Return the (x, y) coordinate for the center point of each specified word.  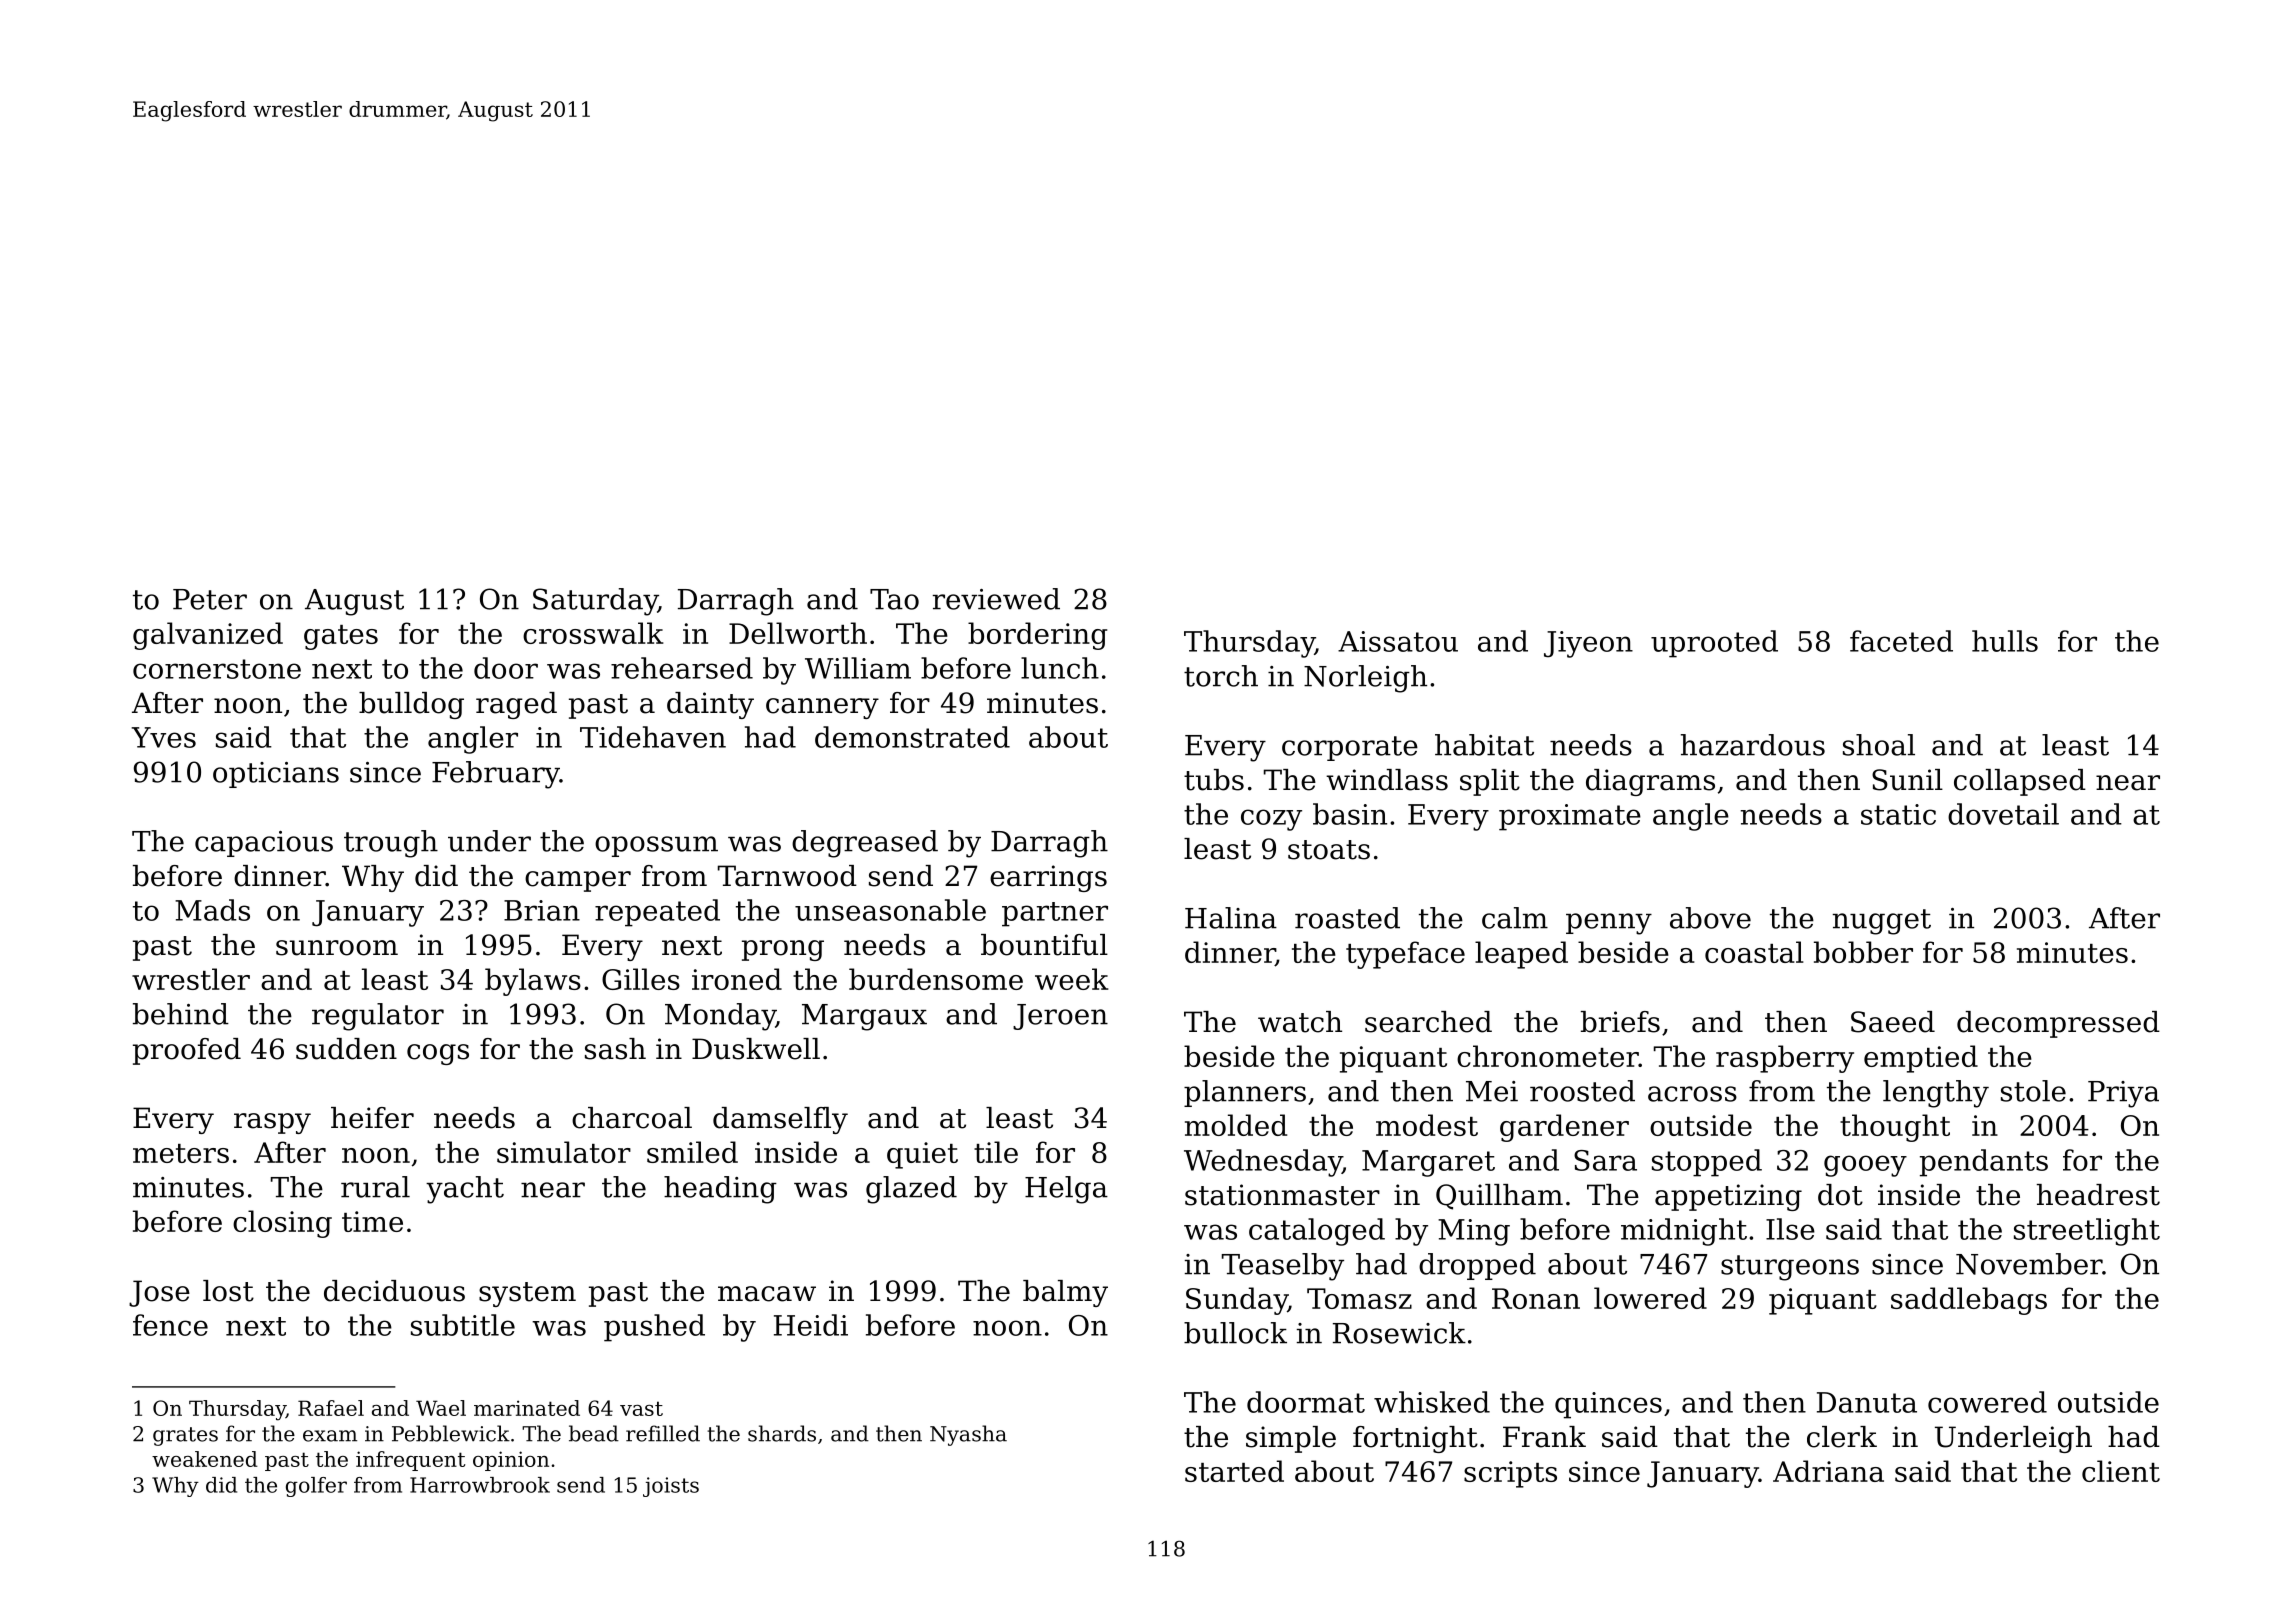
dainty (710, 705)
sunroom (337, 948)
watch (1300, 1022)
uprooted (1714, 644)
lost (228, 1291)
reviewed (996, 599)
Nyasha (968, 1435)
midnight (1684, 1232)
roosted (1582, 1091)
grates (185, 1436)
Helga (1066, 1190)
